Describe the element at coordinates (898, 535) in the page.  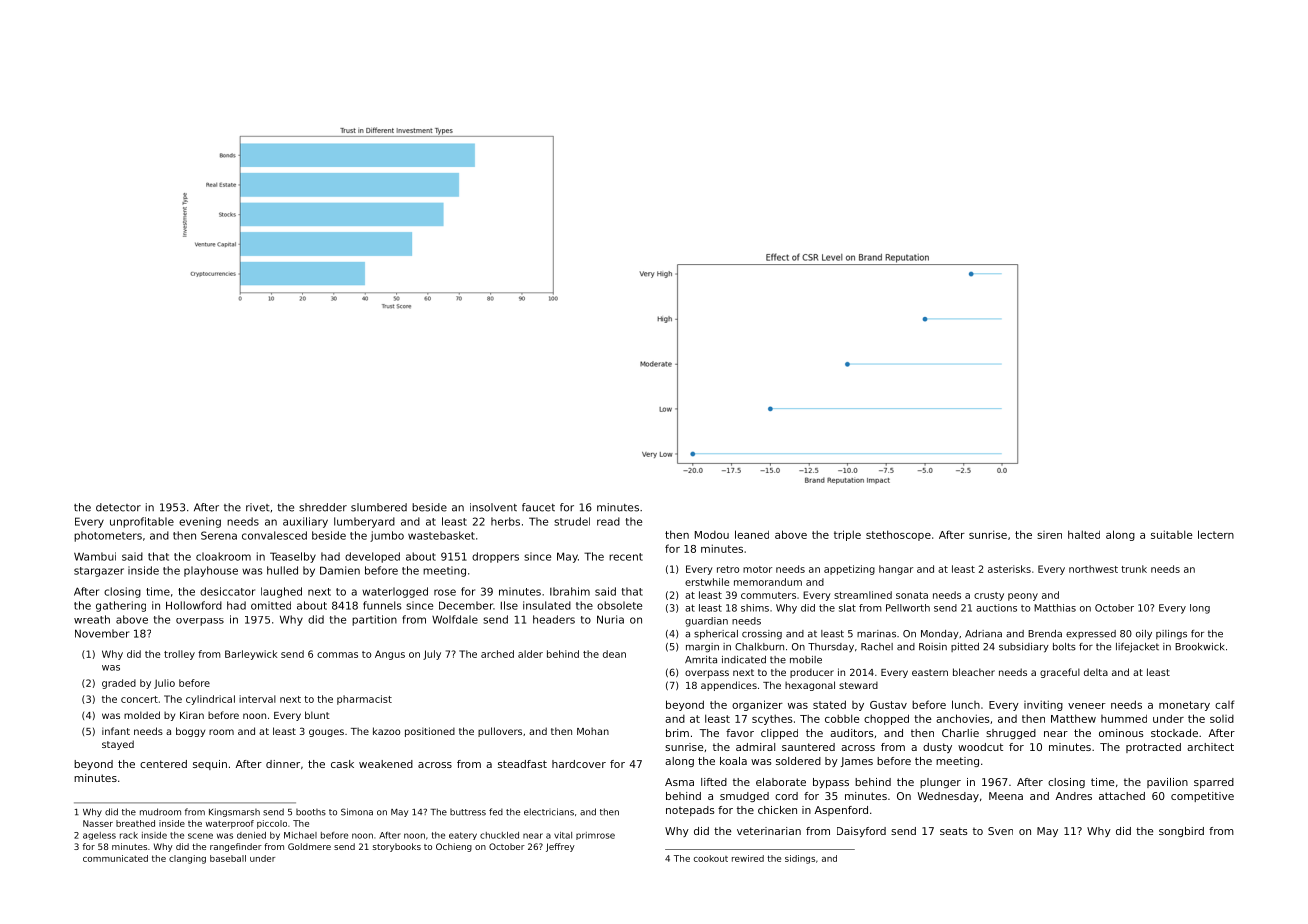
I see `stethoscope` at that location.
